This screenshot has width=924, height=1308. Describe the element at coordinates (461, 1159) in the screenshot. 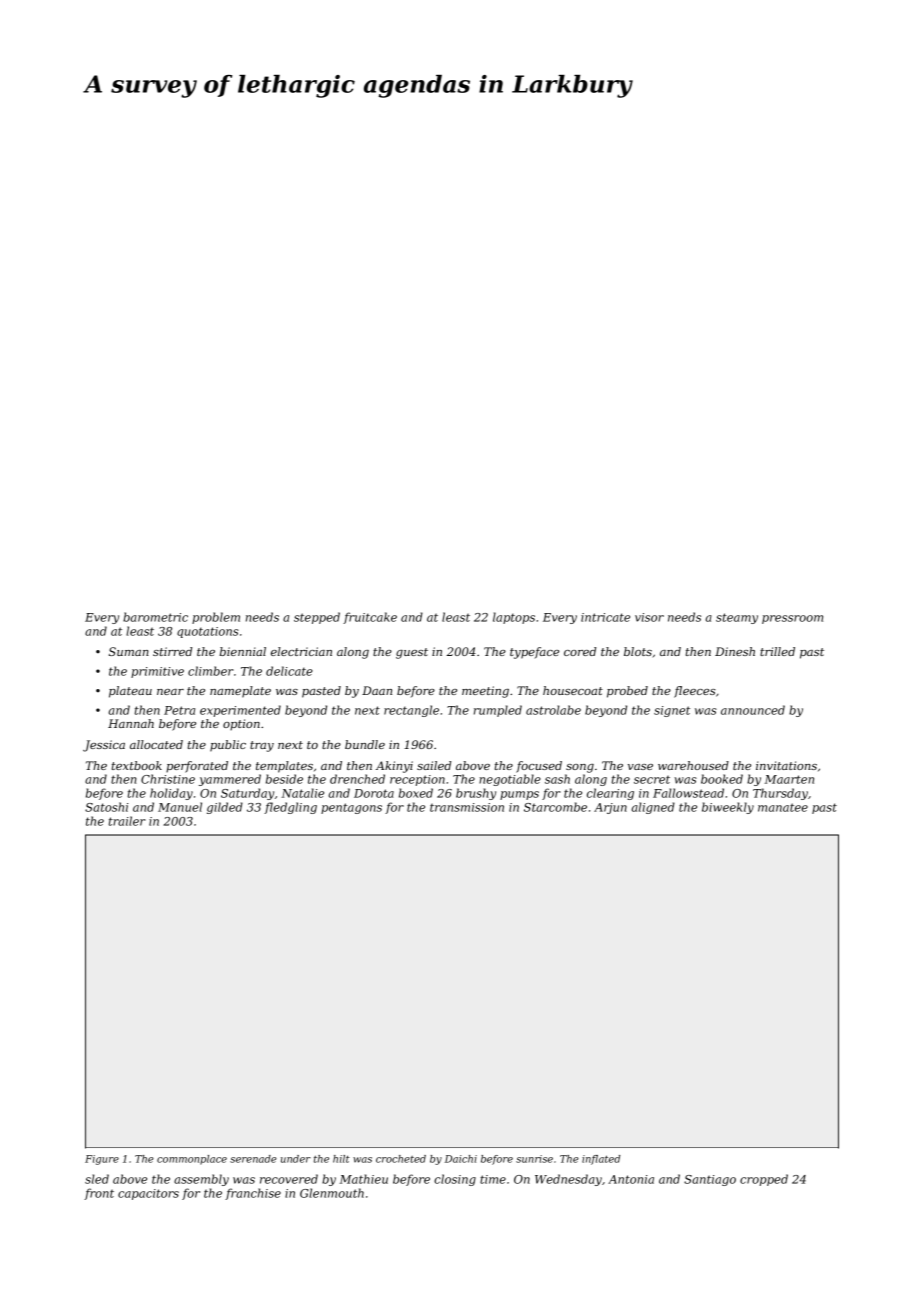

I see `Daichi` at that location.
